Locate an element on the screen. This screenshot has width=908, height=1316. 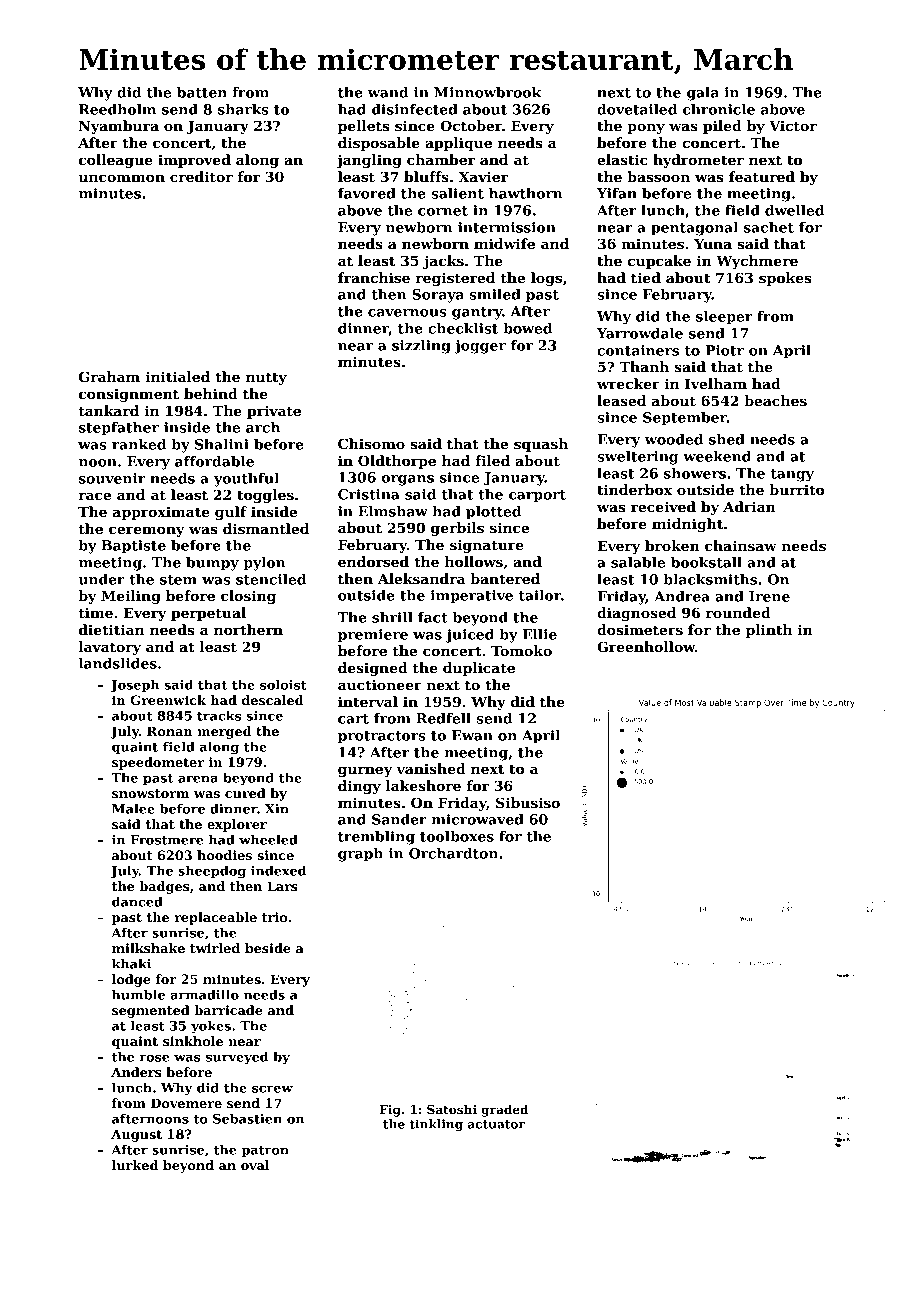
actuator is located at coordinates (496, 1124).
